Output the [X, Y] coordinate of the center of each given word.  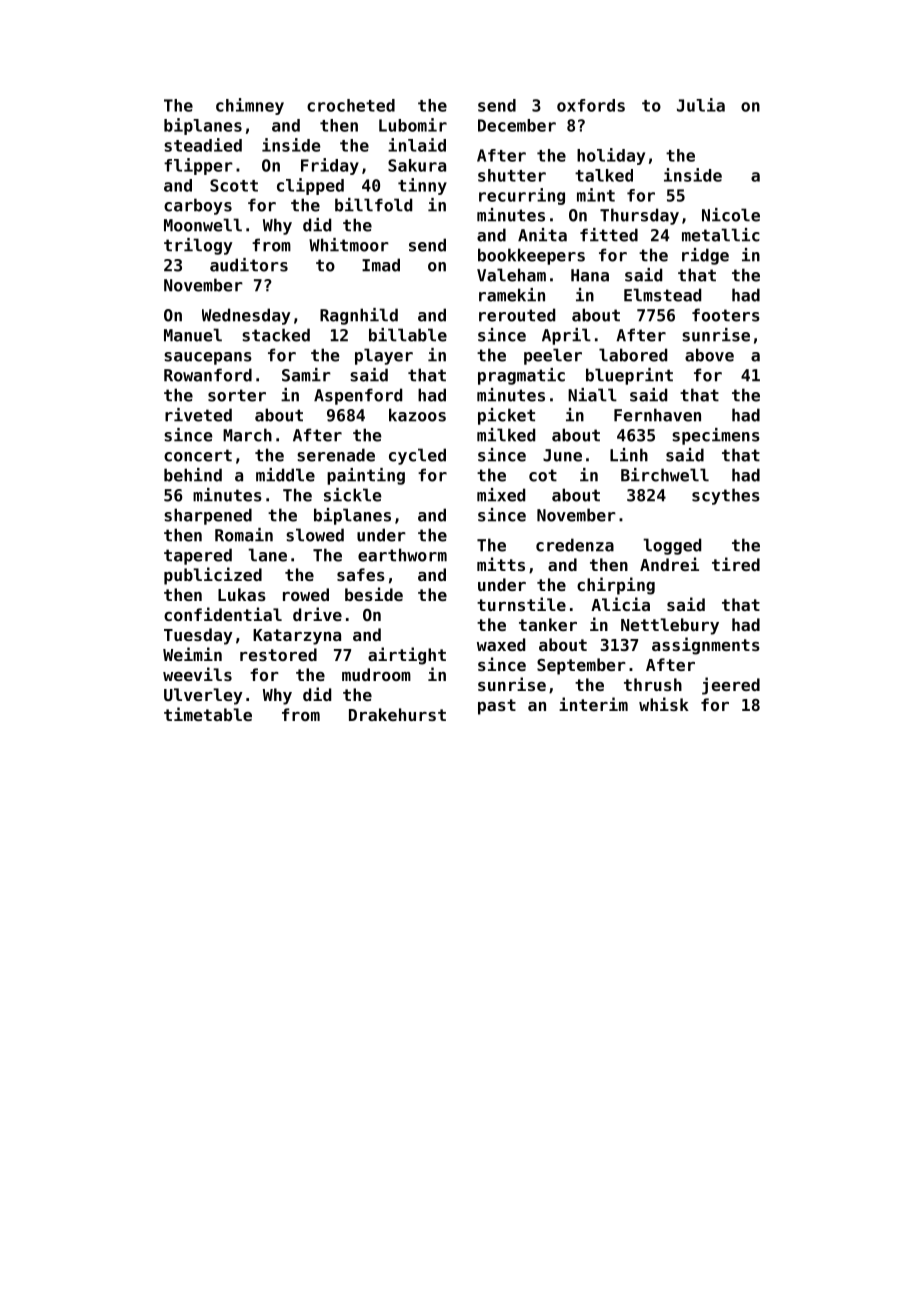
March [247, 435]
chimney [250, 106]
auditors [249, 265]
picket [506, 416]
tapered [198, 556]
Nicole [731, 215]
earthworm [402, 555]
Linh [629, 455]
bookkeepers [531, 256]
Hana [590, 275]
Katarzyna [297, 637]
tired [736, 564]
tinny [422, 186]
